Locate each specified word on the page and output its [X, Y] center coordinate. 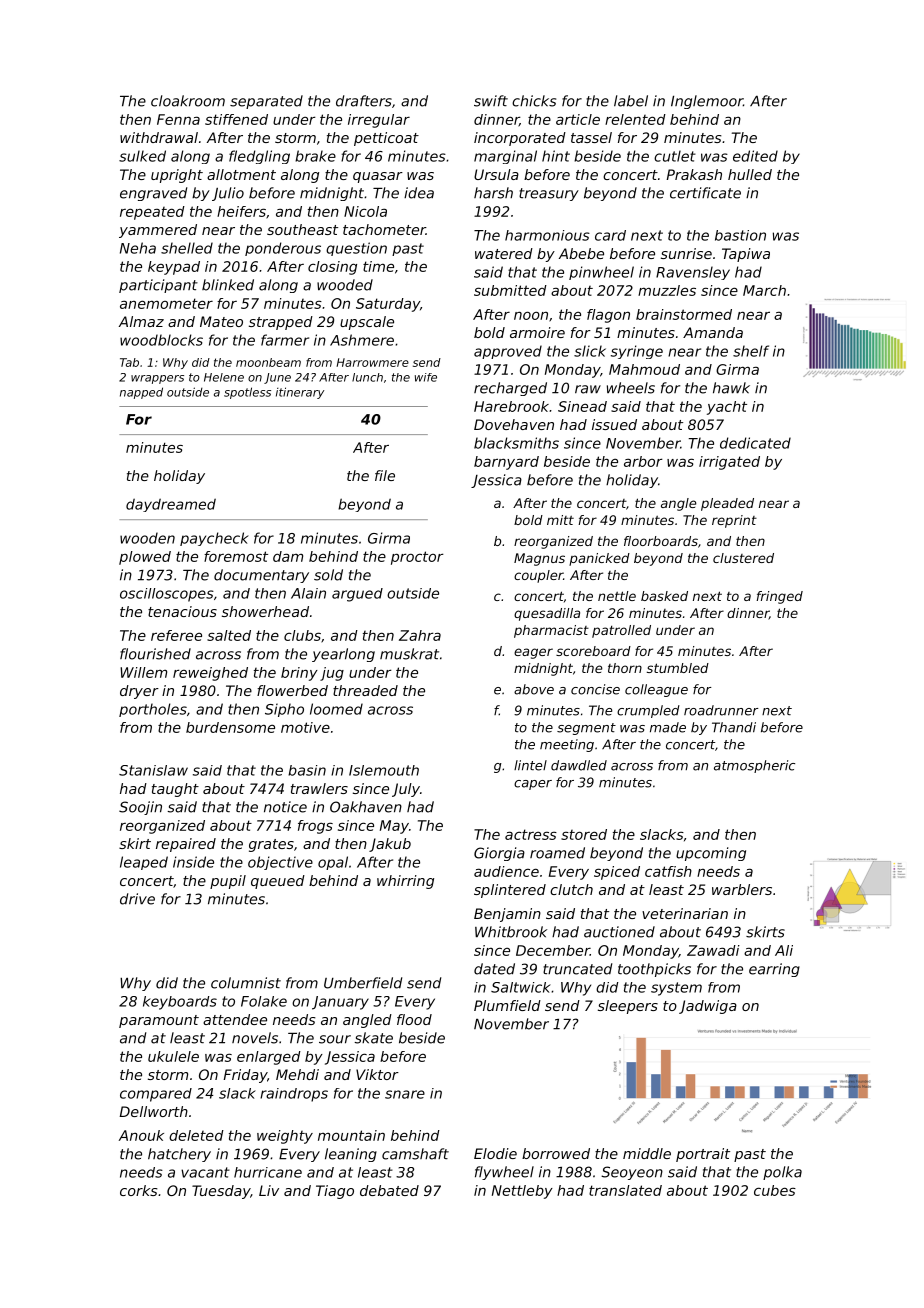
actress [531, 834]
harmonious [547, 235]
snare [405, 1094]
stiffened [236, 119]
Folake [264, 1001]
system [676, 989]
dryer [139, 692]
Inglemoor [707, 102]
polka [782, 1173]
